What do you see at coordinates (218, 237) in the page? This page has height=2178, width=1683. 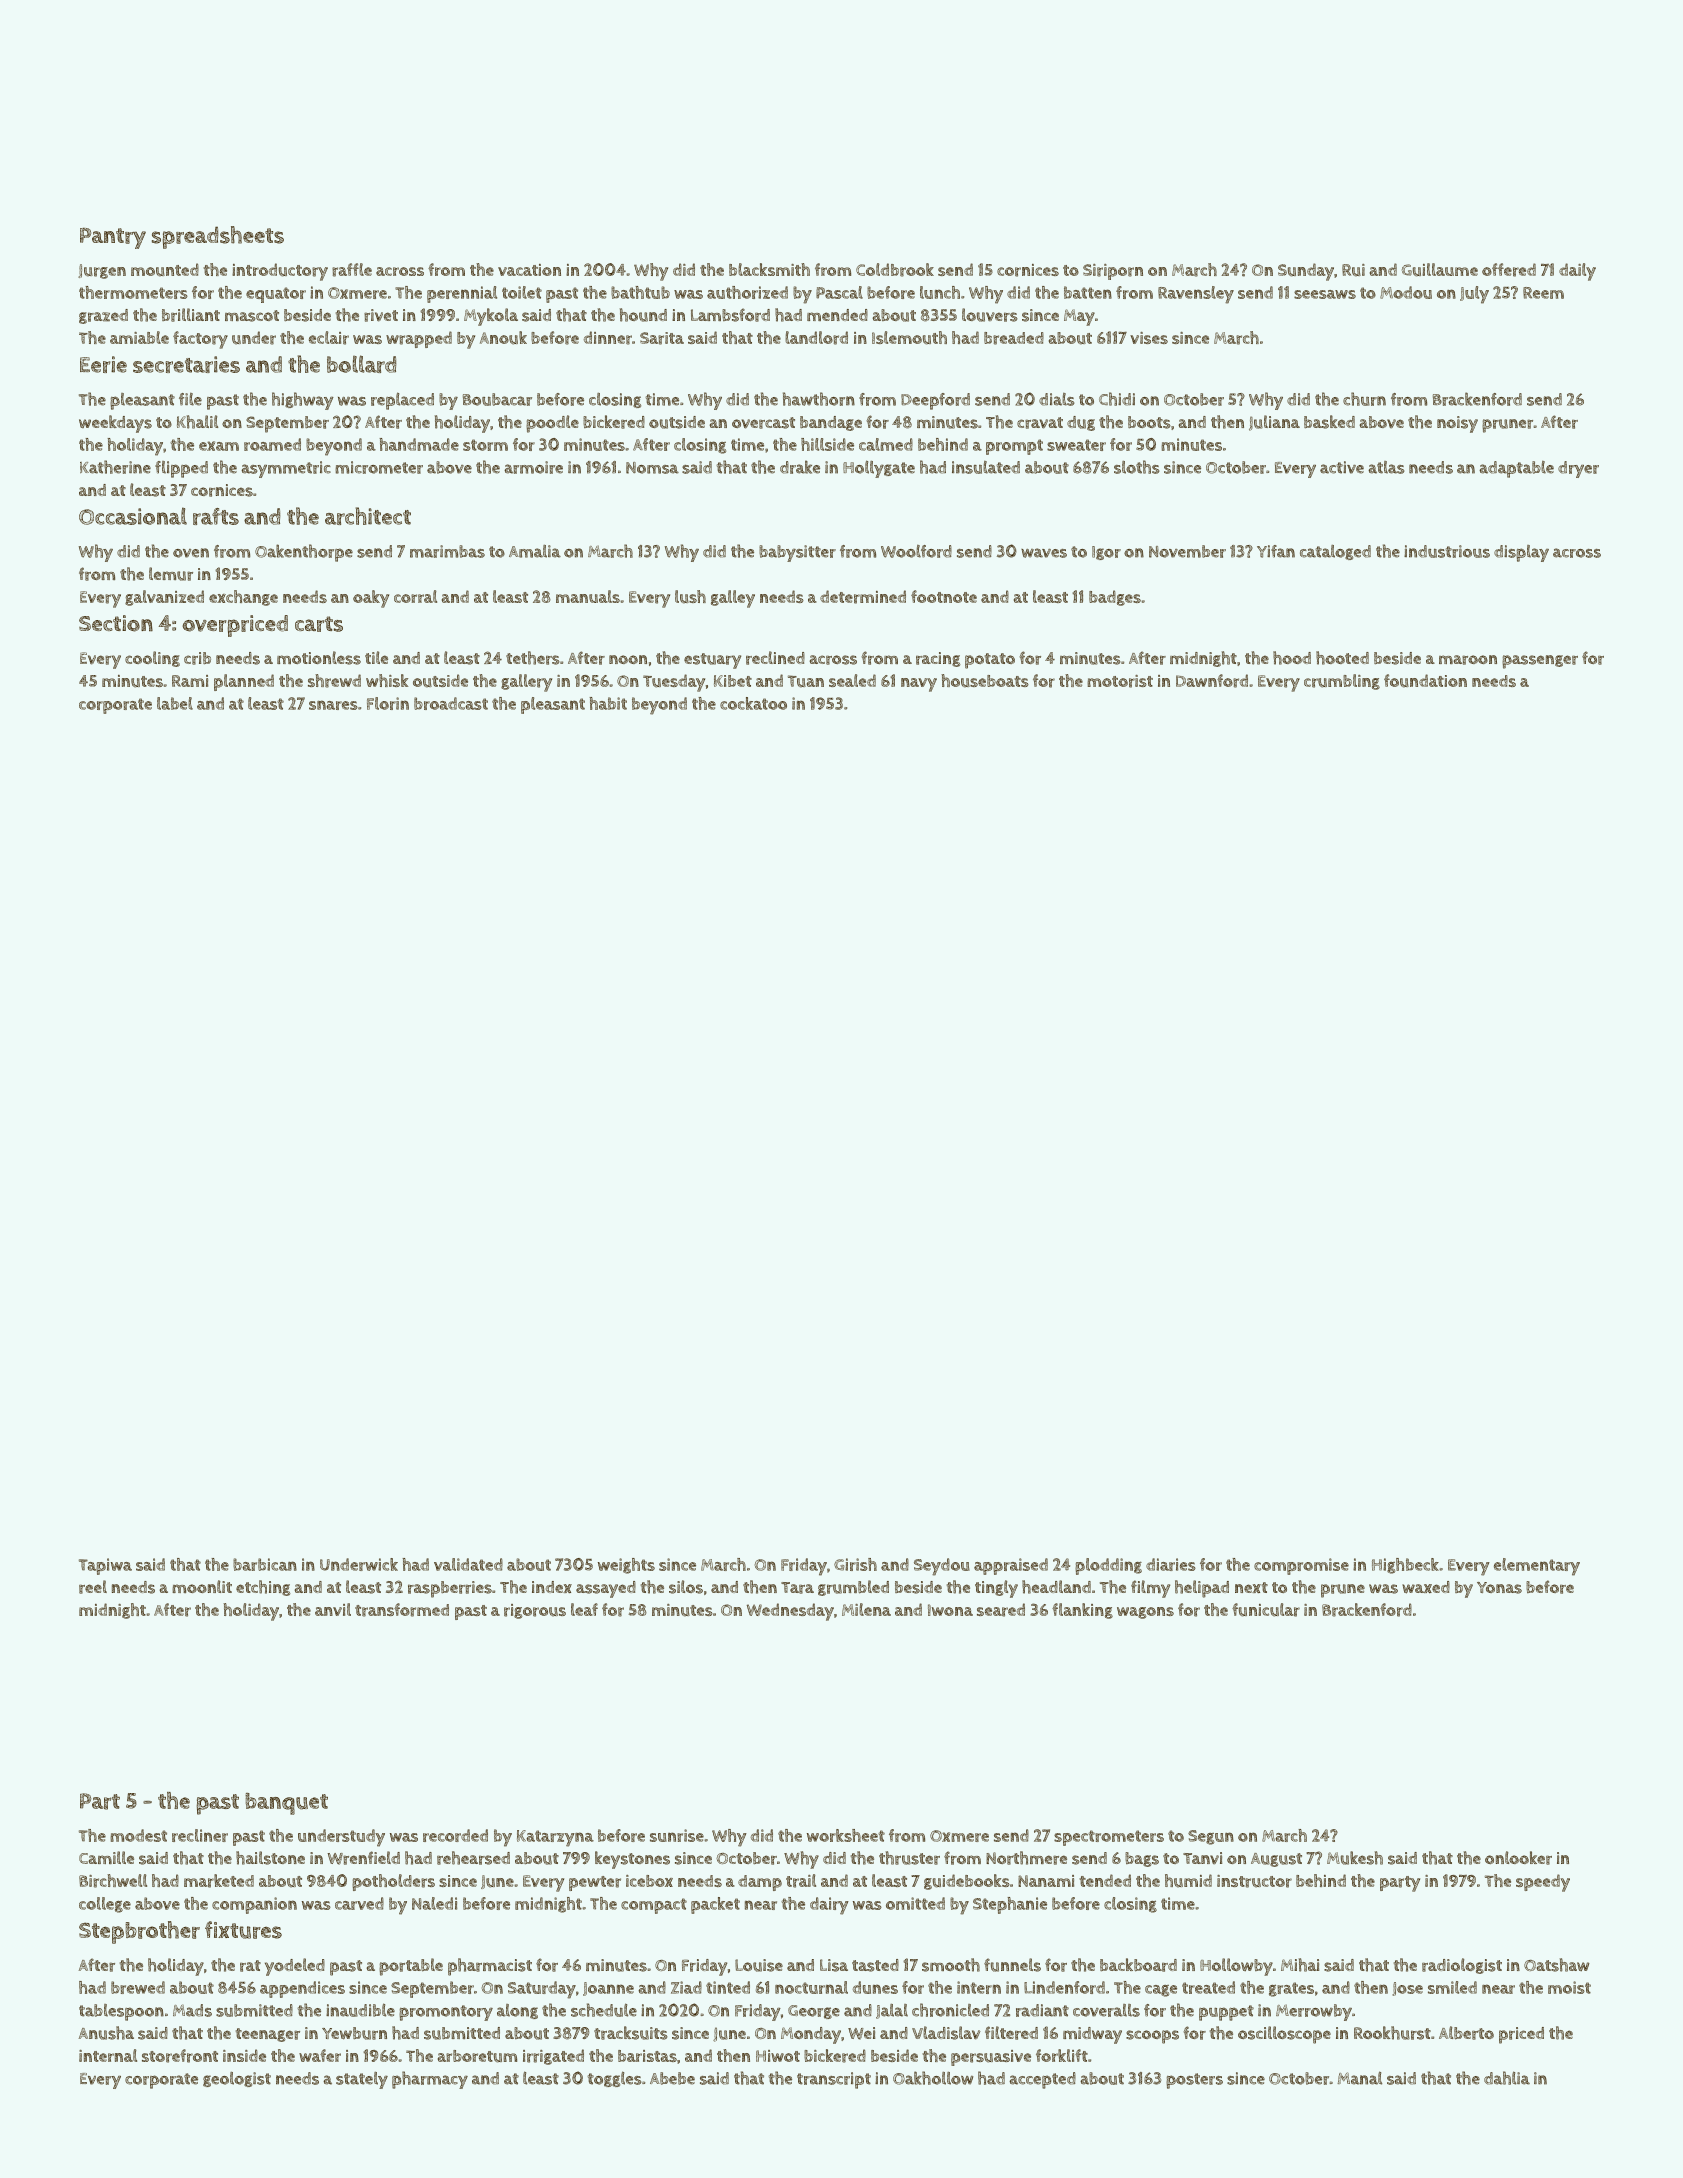 I see `spreadsheets` at bounding box center [218, 237].
